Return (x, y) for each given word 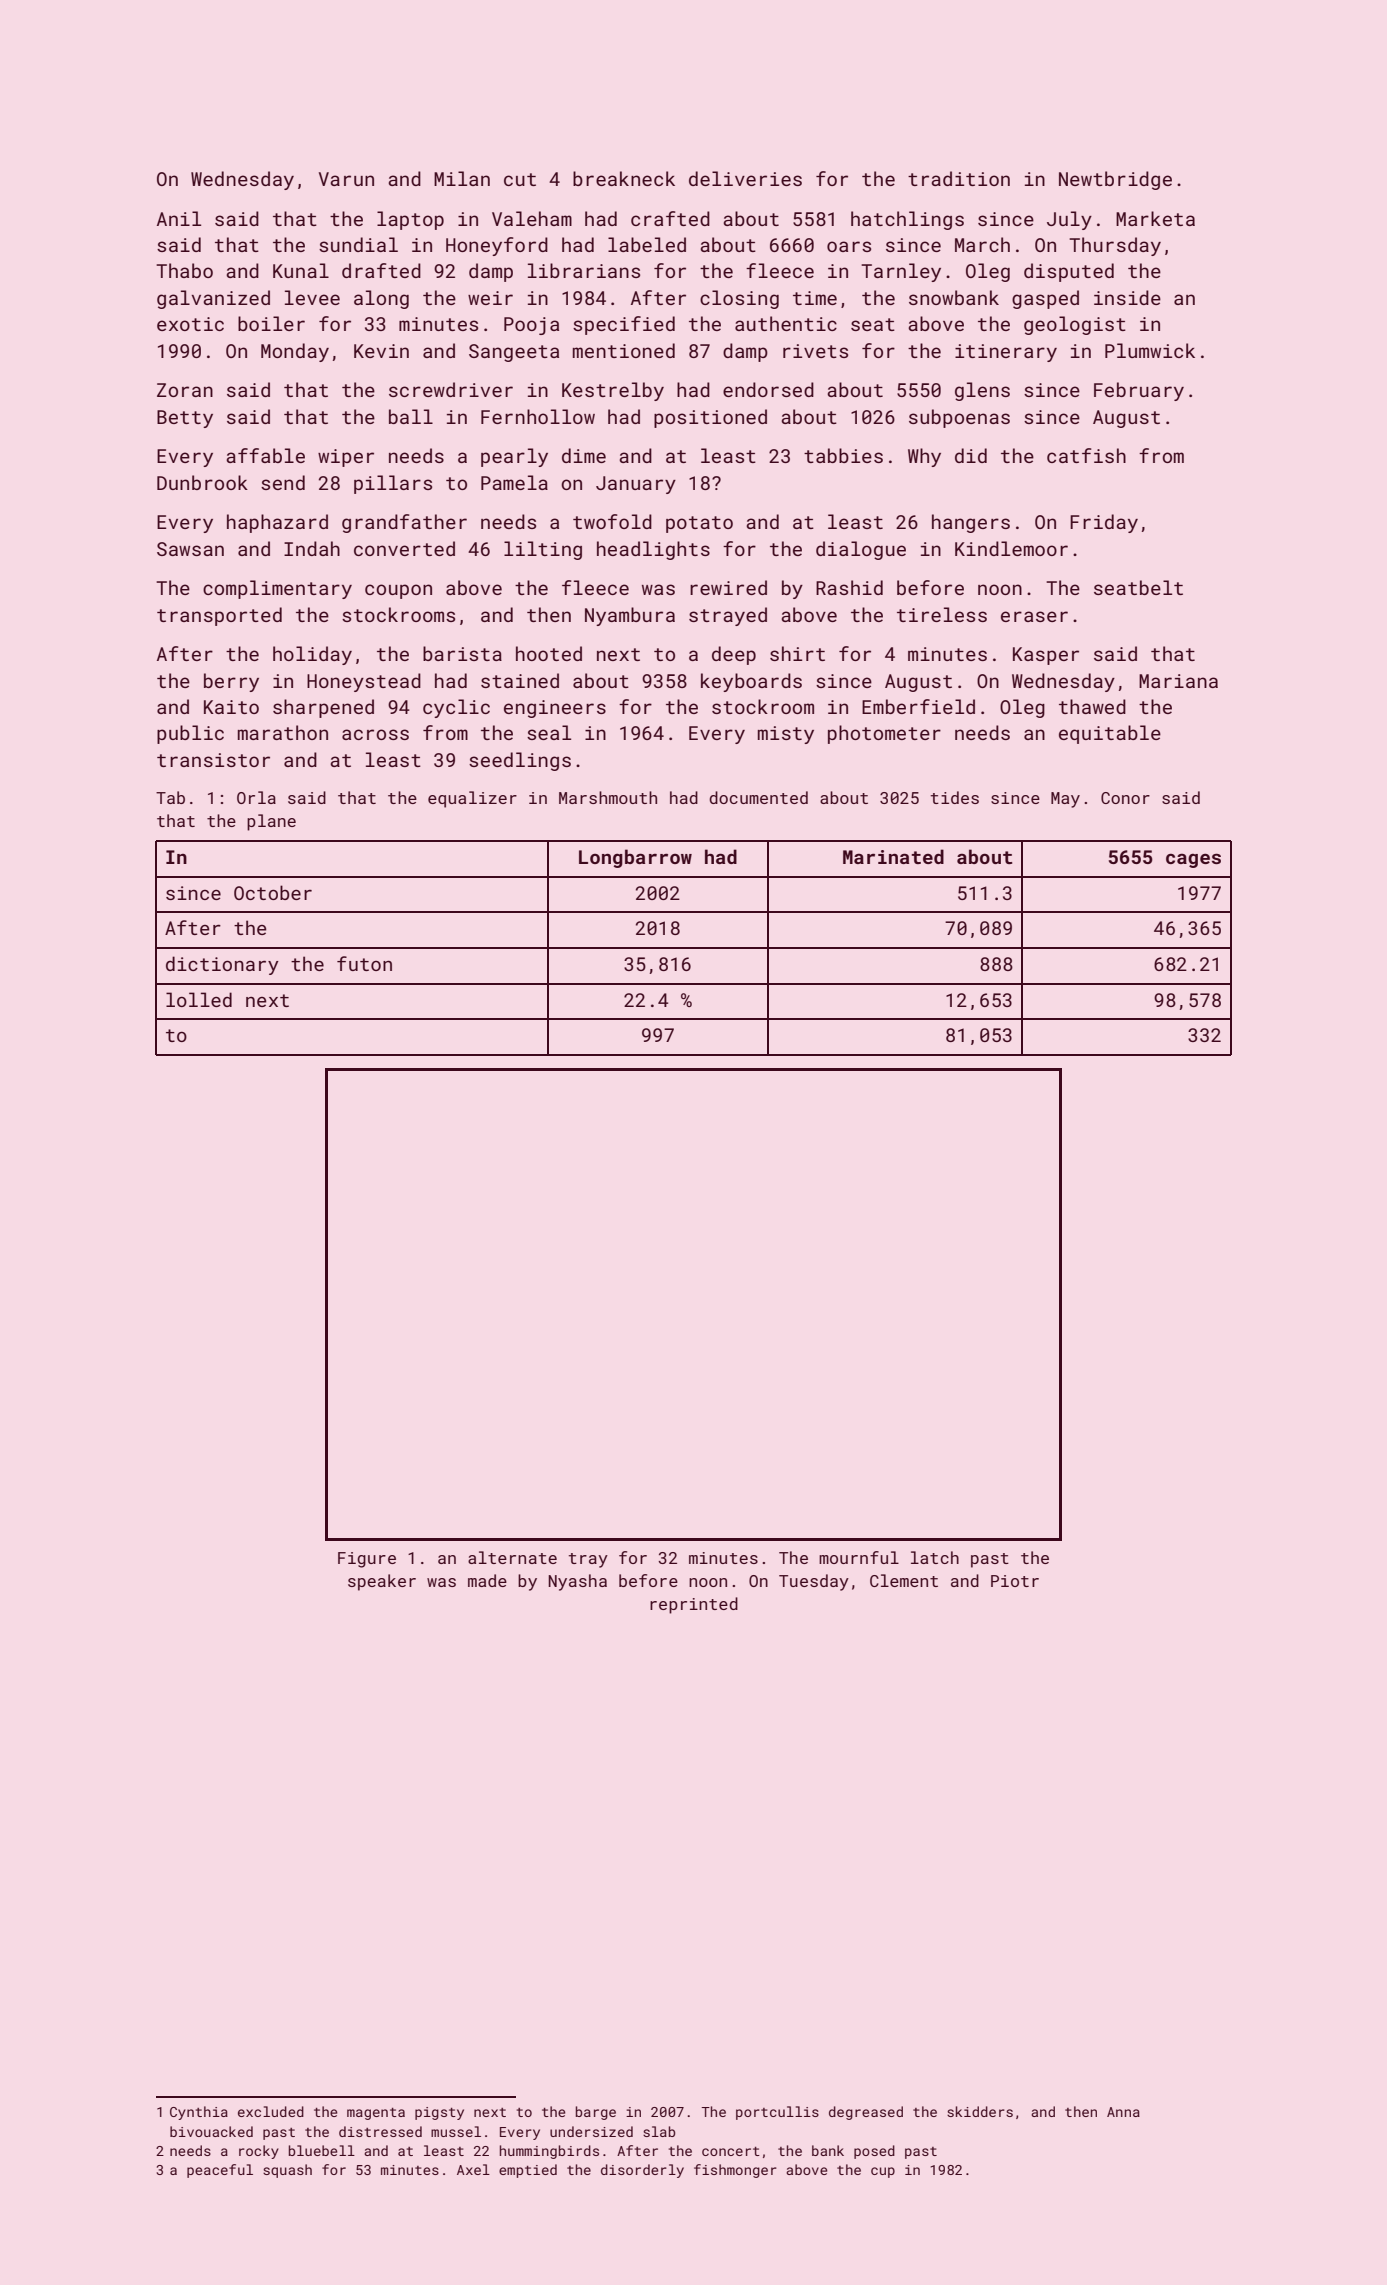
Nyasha (577, 1582)
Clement (904, 1580)
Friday (1104, 523)
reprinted (694, 1605)
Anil (179, 218)
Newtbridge (1115, 180)
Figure (367, 1560)
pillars (393, 484)
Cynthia (199, 2113)
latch (935, 1557)
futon (364, 963)
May (1065, 800)
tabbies (843, 455)
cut (520, 179)
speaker (382, 1582)
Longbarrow (635, 858)
